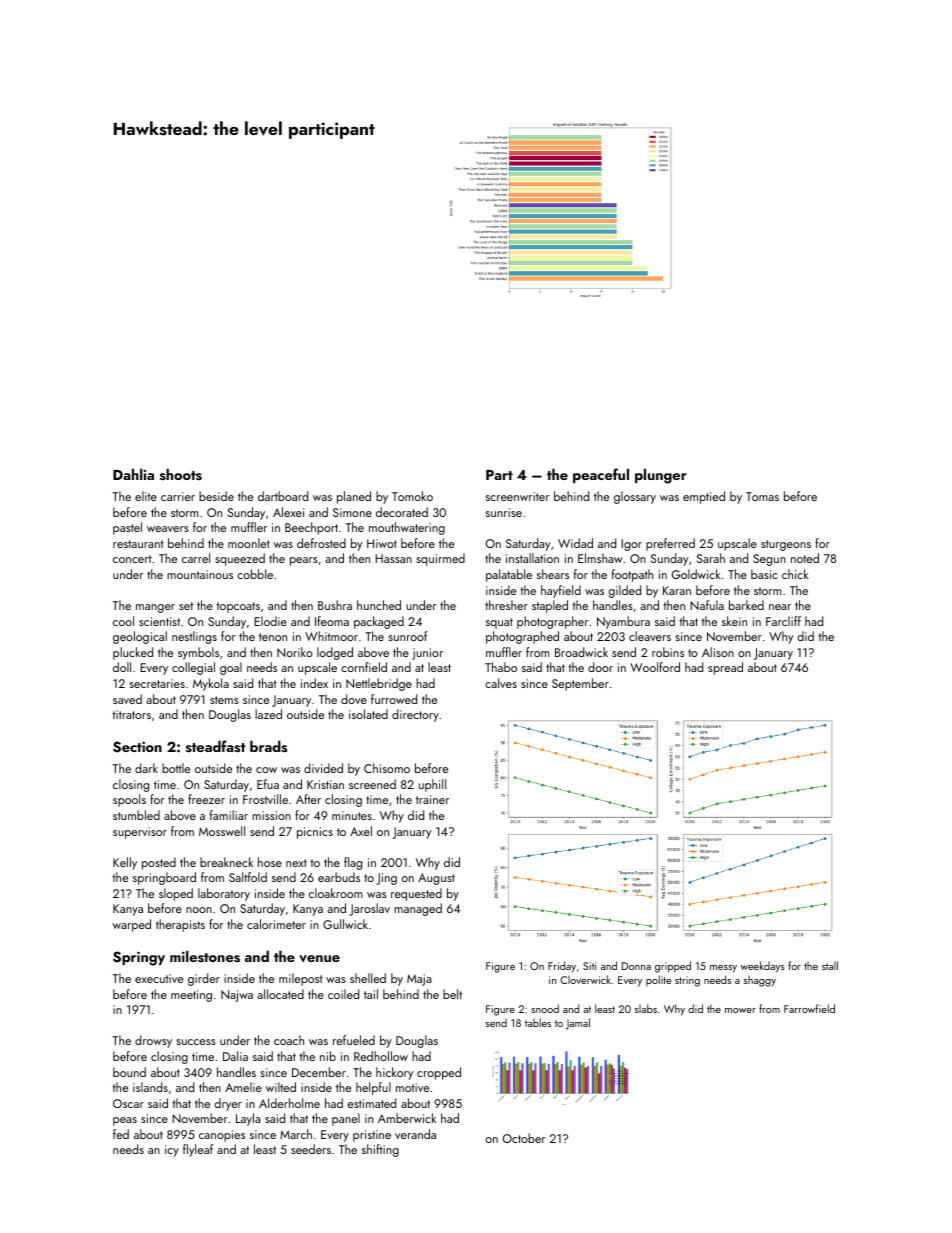  What do you see at coordinates (339, 877) in the screenshot?
I see `earbuds` at bounding box center [339, 877].
